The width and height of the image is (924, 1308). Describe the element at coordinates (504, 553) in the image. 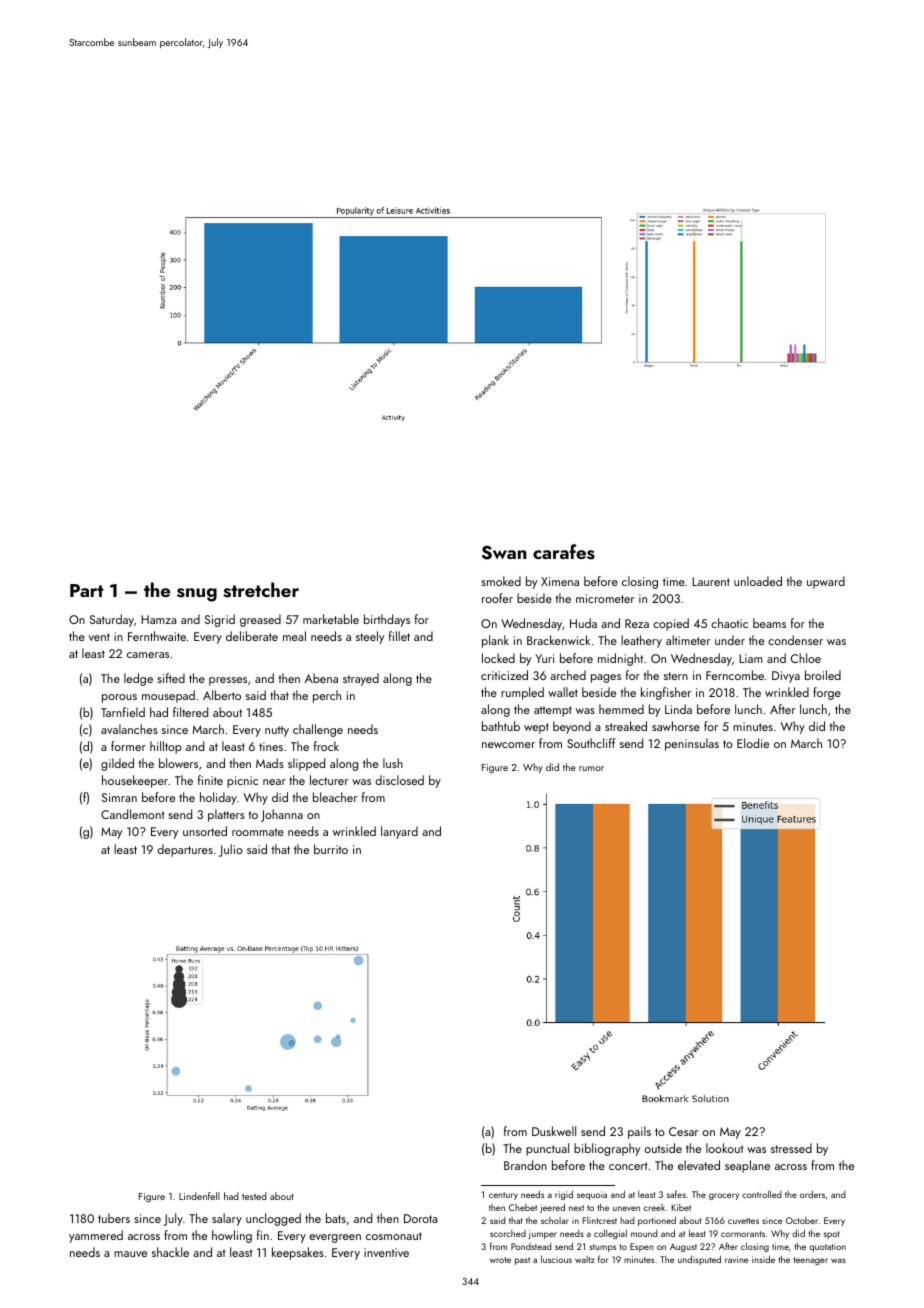

I see `Swan` at that location.
